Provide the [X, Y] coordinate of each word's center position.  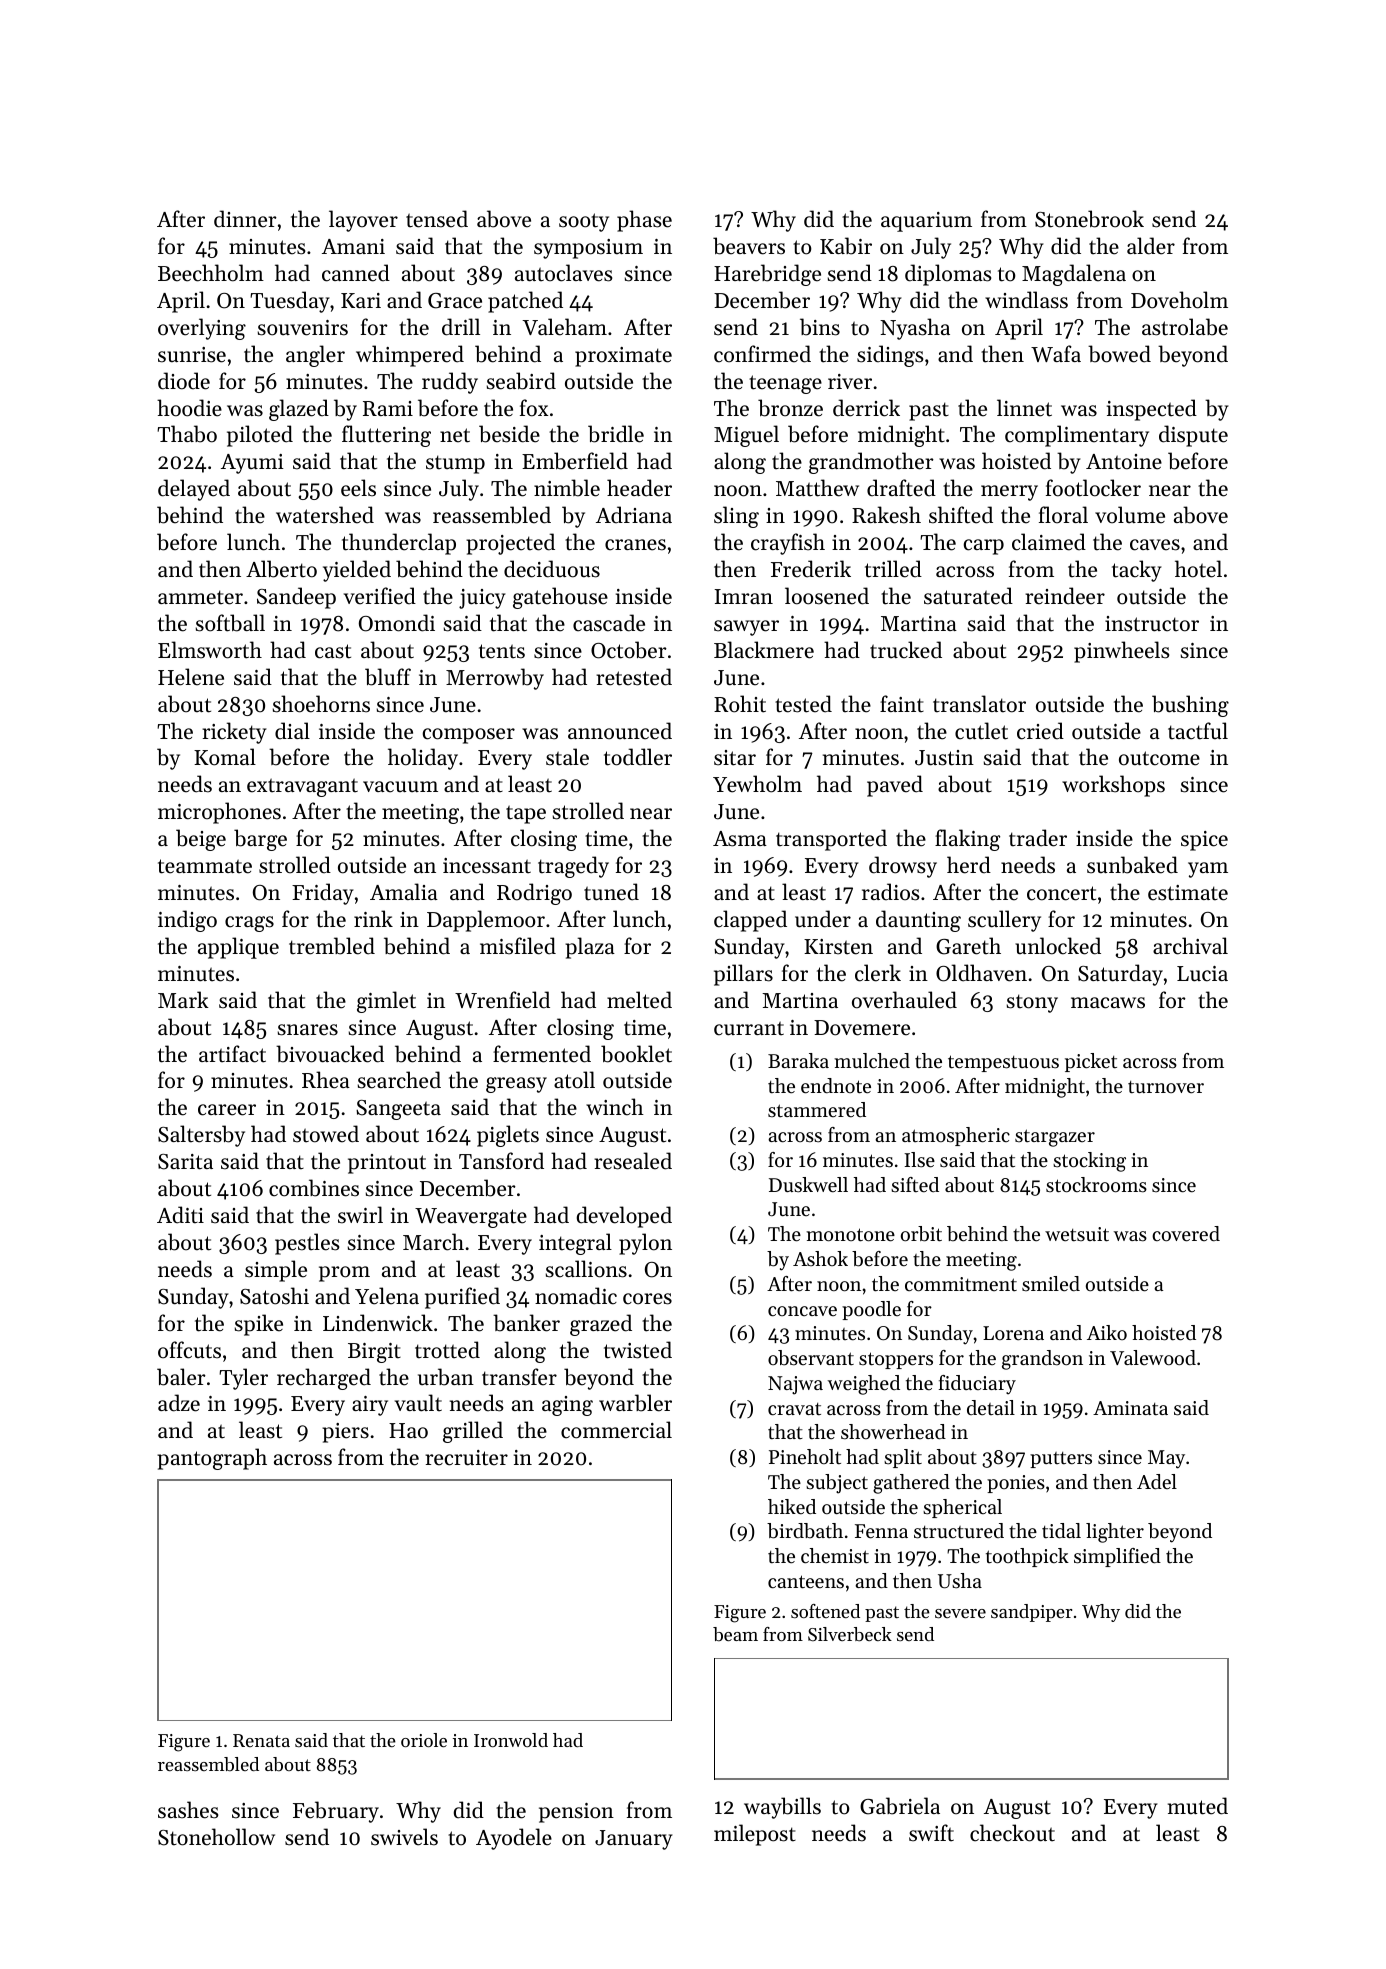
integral [575, 1244]
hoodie [189, 408]
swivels [404, 1837]
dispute [1193, 436]
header [639, 488]
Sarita [185, 1162]
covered [1186, 1234]
